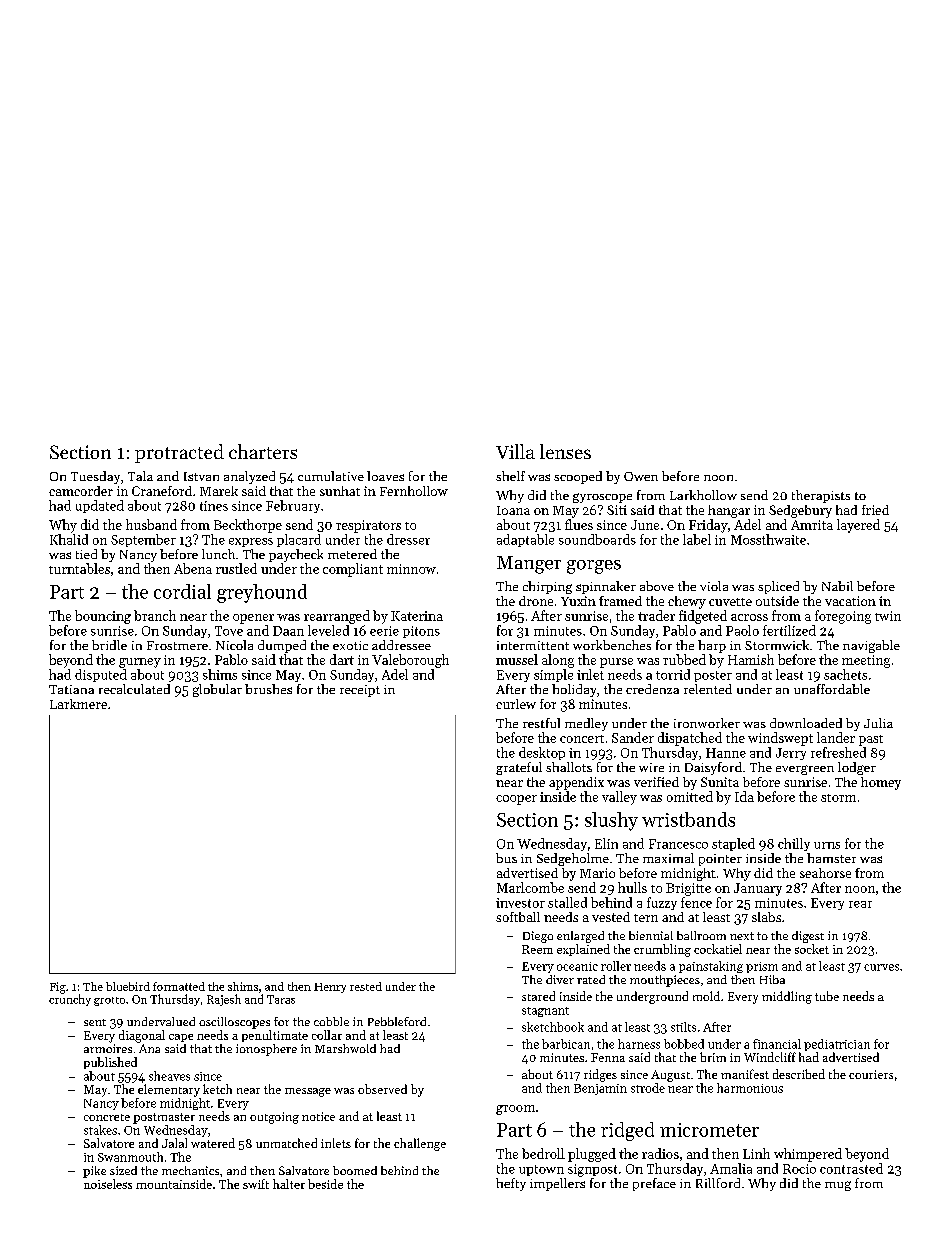  What do you see at coordinates (858, 526) in the document?
I see `layered` at bounding box center [858, 526].
